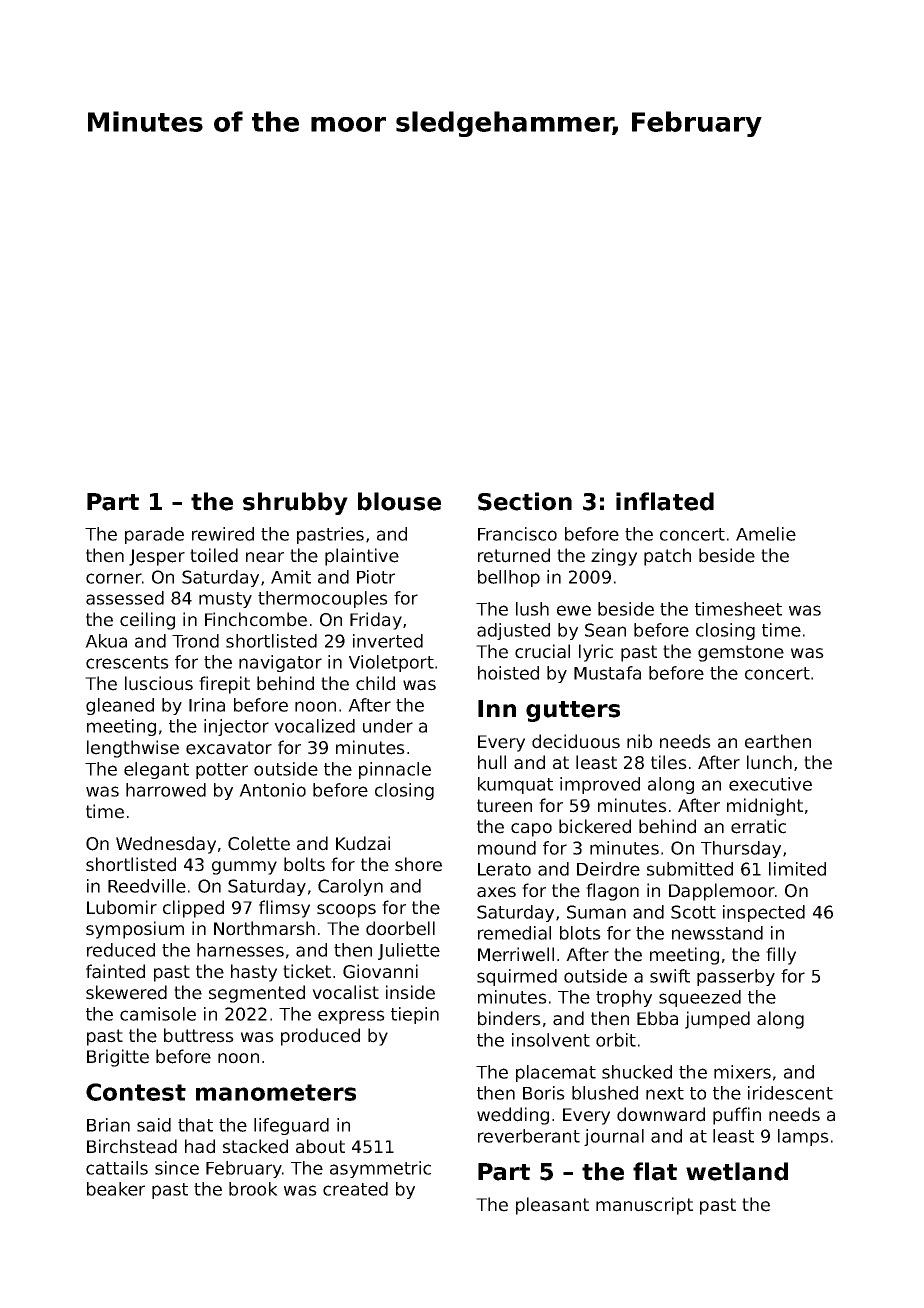  I want to click on bellhop, so click(509, 578).
